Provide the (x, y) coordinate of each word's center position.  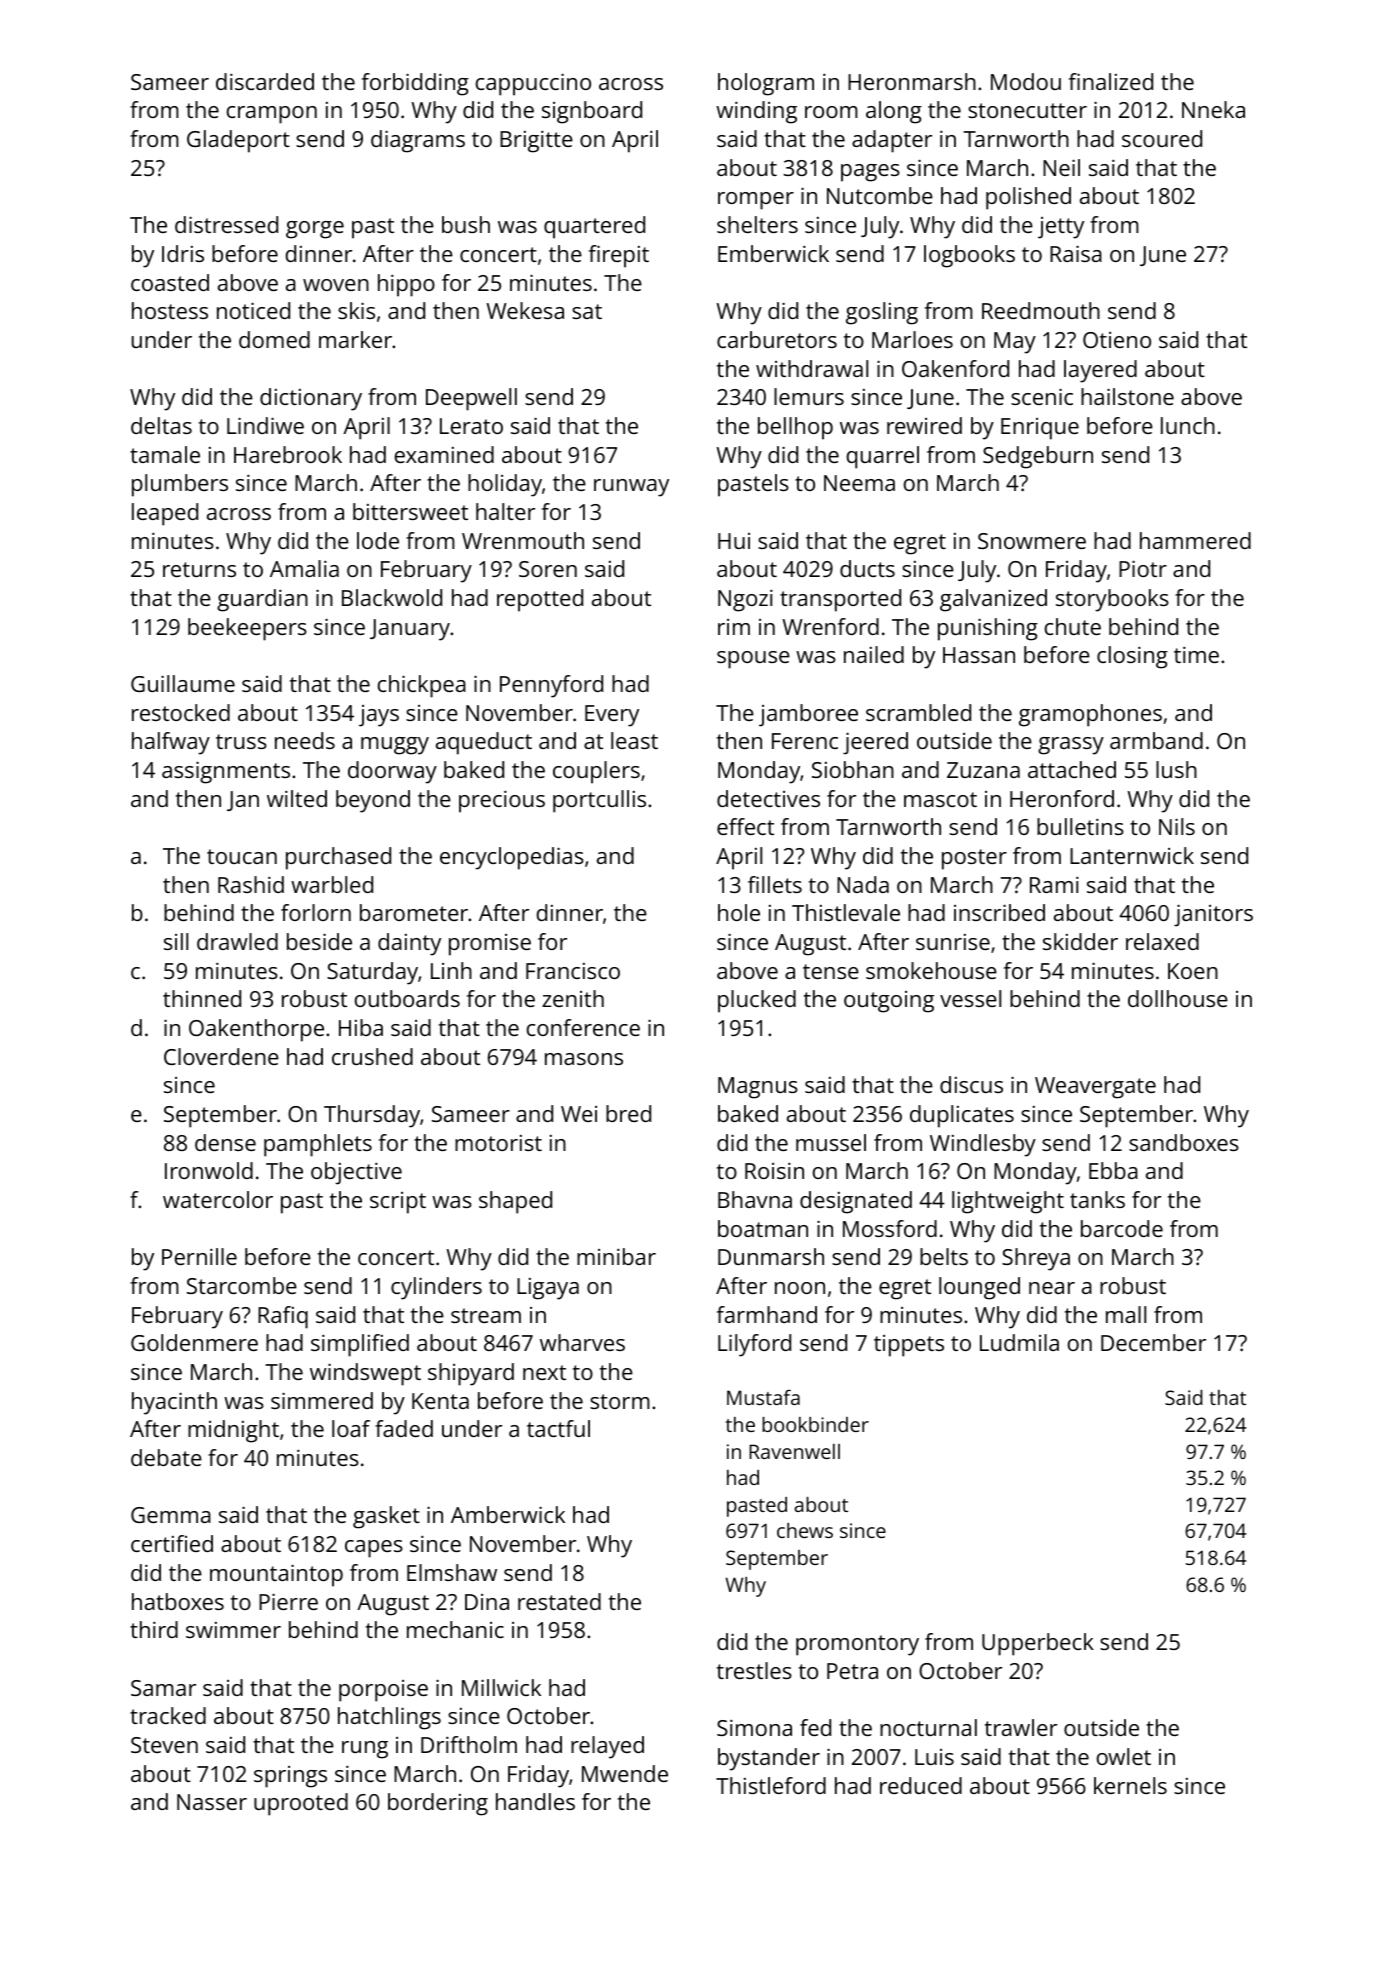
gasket (386, 1517)
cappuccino (533, 84)
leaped (165, 514)
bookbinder (815, 1424)
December (1153, 1342)
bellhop (795, 428)
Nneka (1213, 109)
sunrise (953, 942)
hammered (1195, 540)
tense (831, 971)
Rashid (251, 884)
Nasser (212, 1802)
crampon (272, 115)
